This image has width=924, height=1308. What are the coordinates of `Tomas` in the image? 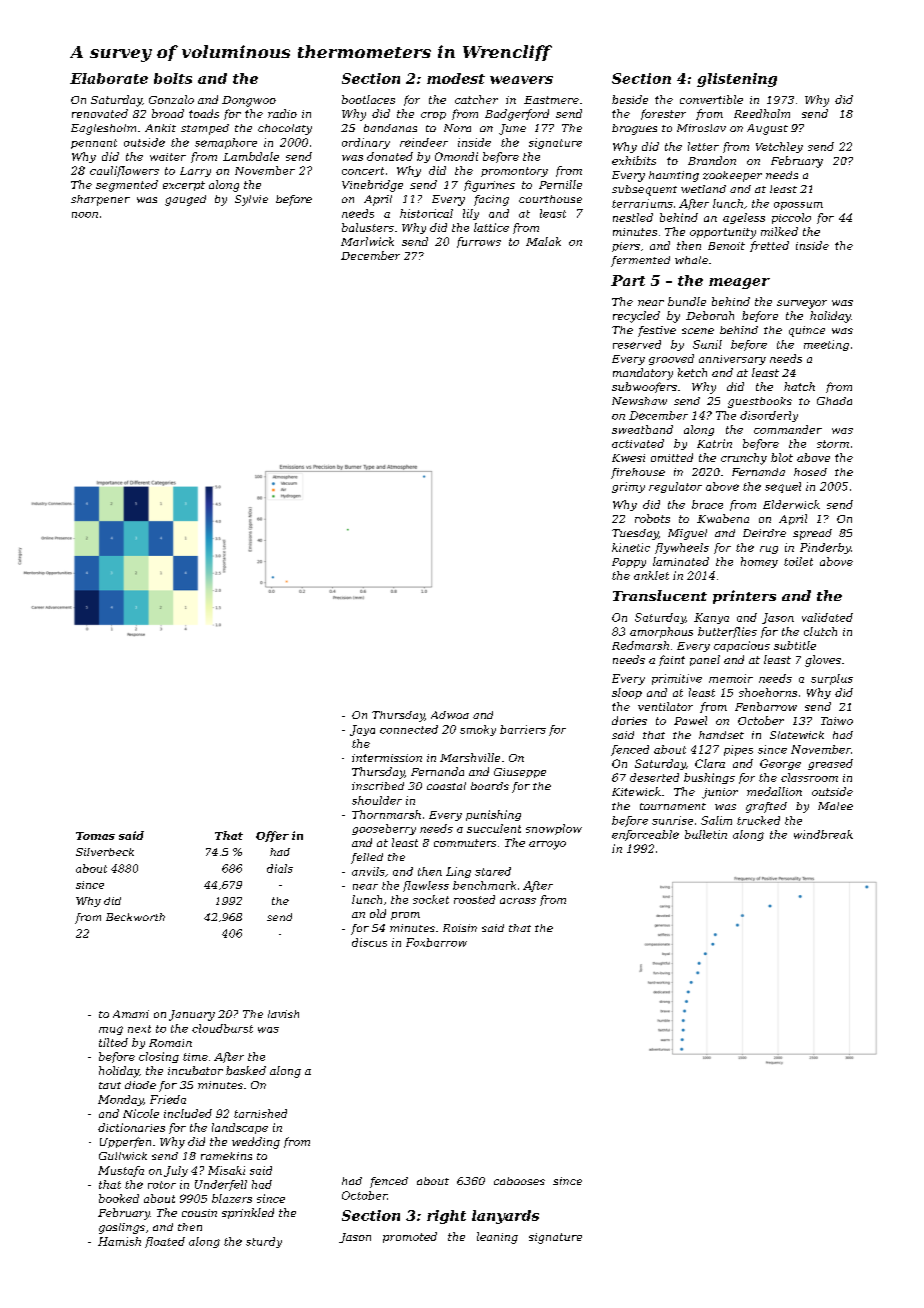 It's located at (95, 836).
